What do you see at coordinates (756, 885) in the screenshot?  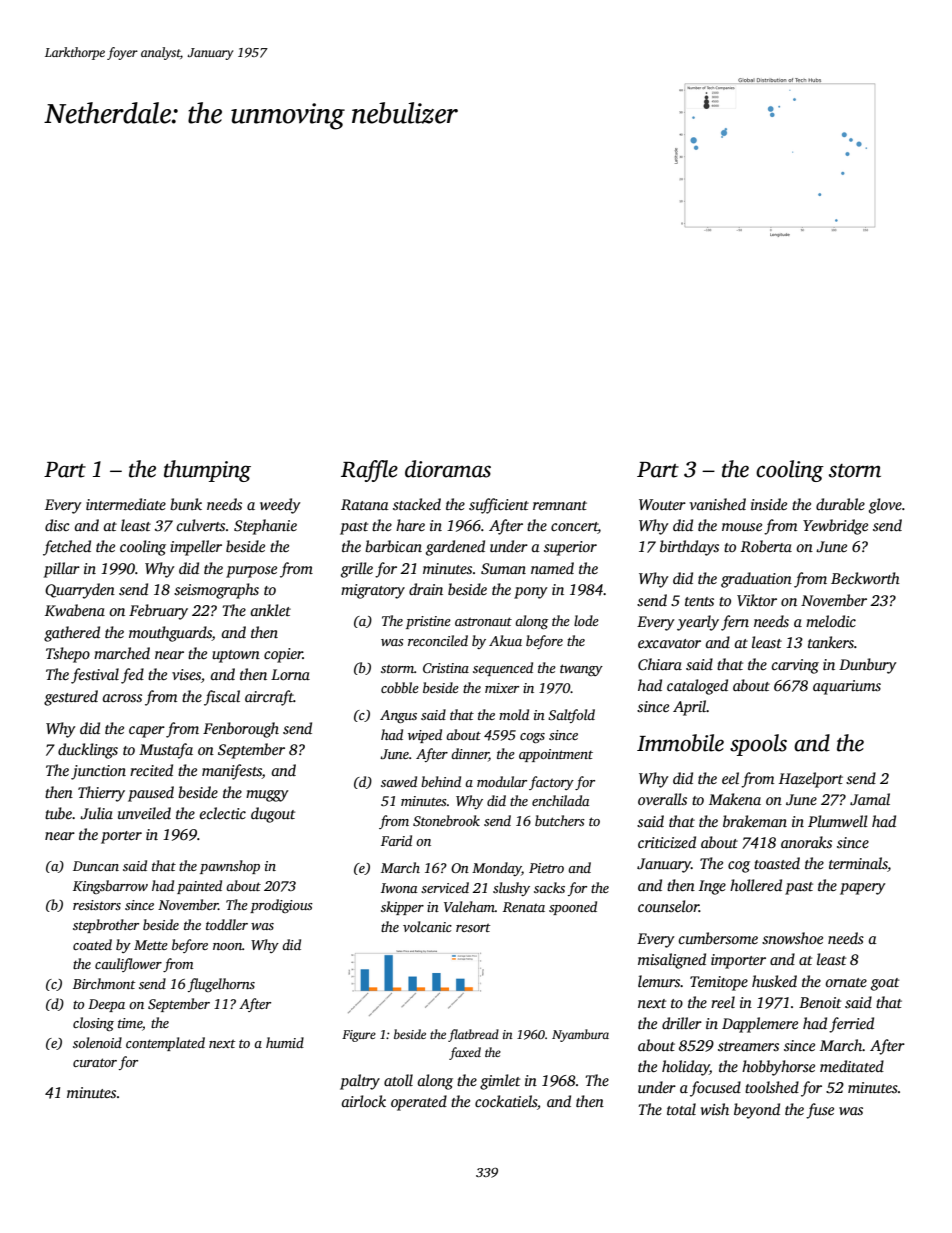 I see `hollered` at bounding box center [756, 885].
